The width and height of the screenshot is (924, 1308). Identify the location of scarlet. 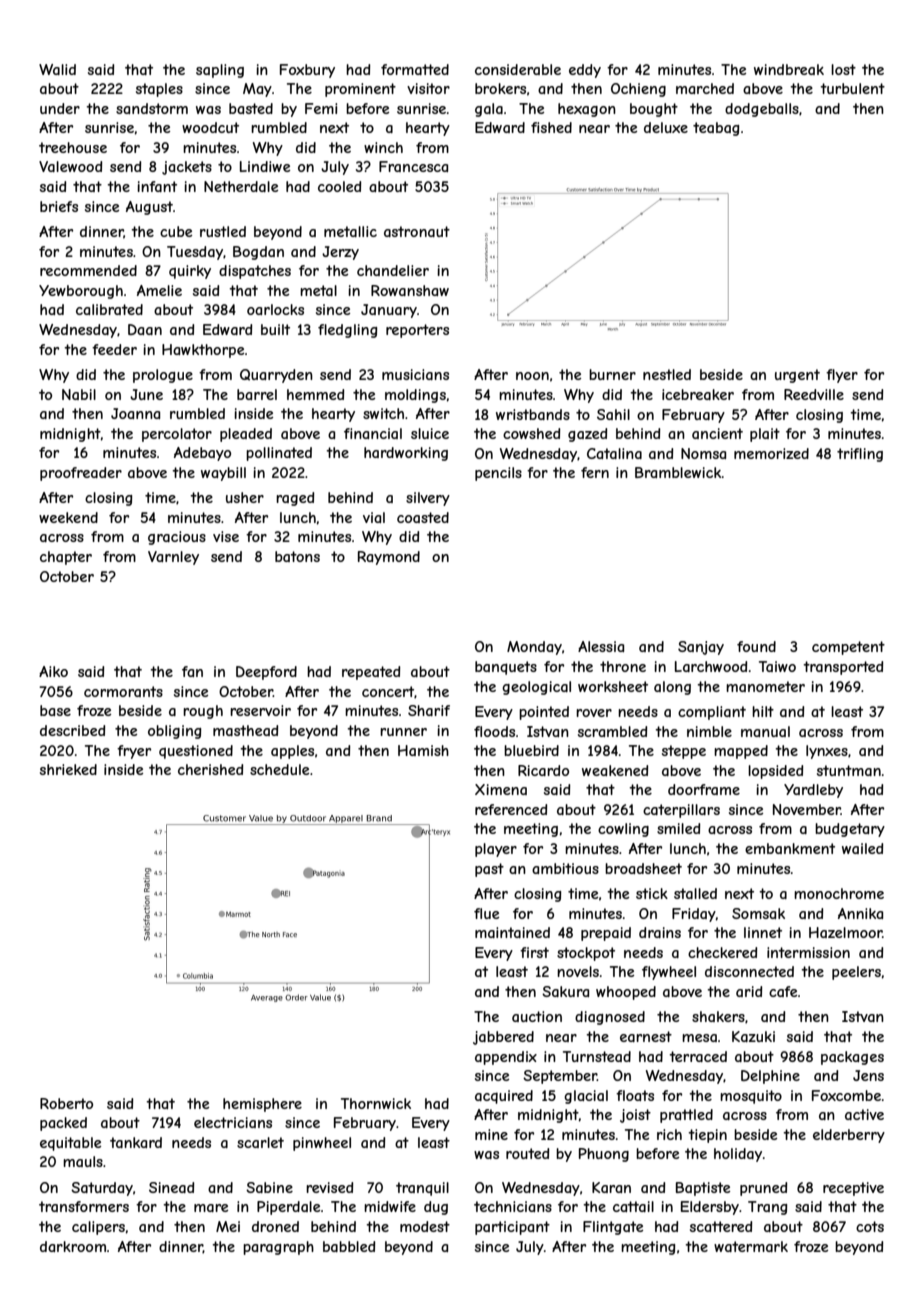
(260, 1142).
